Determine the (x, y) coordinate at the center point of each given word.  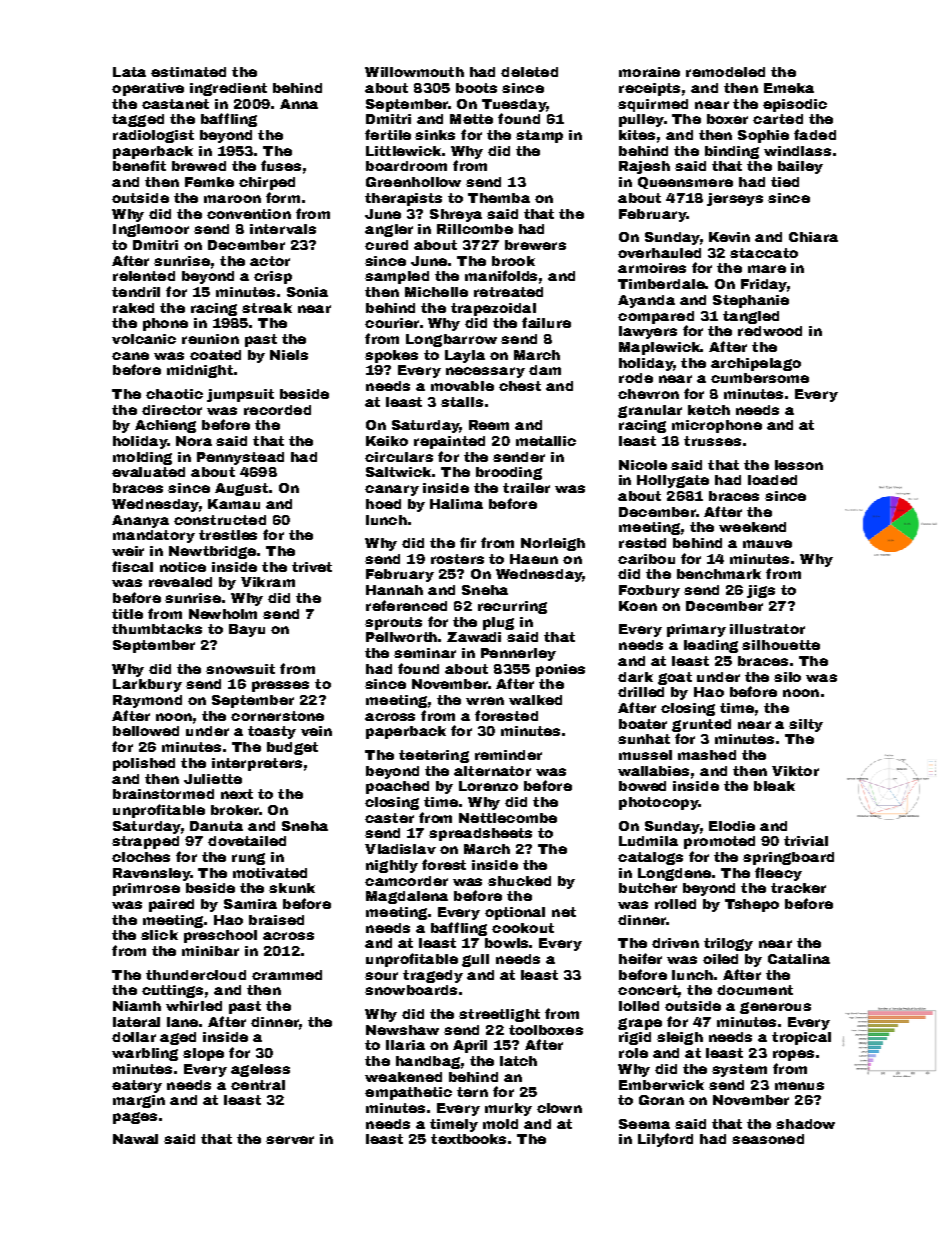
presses (280, 686)
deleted (529, 72)
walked (535, 700)
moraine (649, 72)
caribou (646, 559)
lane (182, 1022)
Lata (129, 72)
